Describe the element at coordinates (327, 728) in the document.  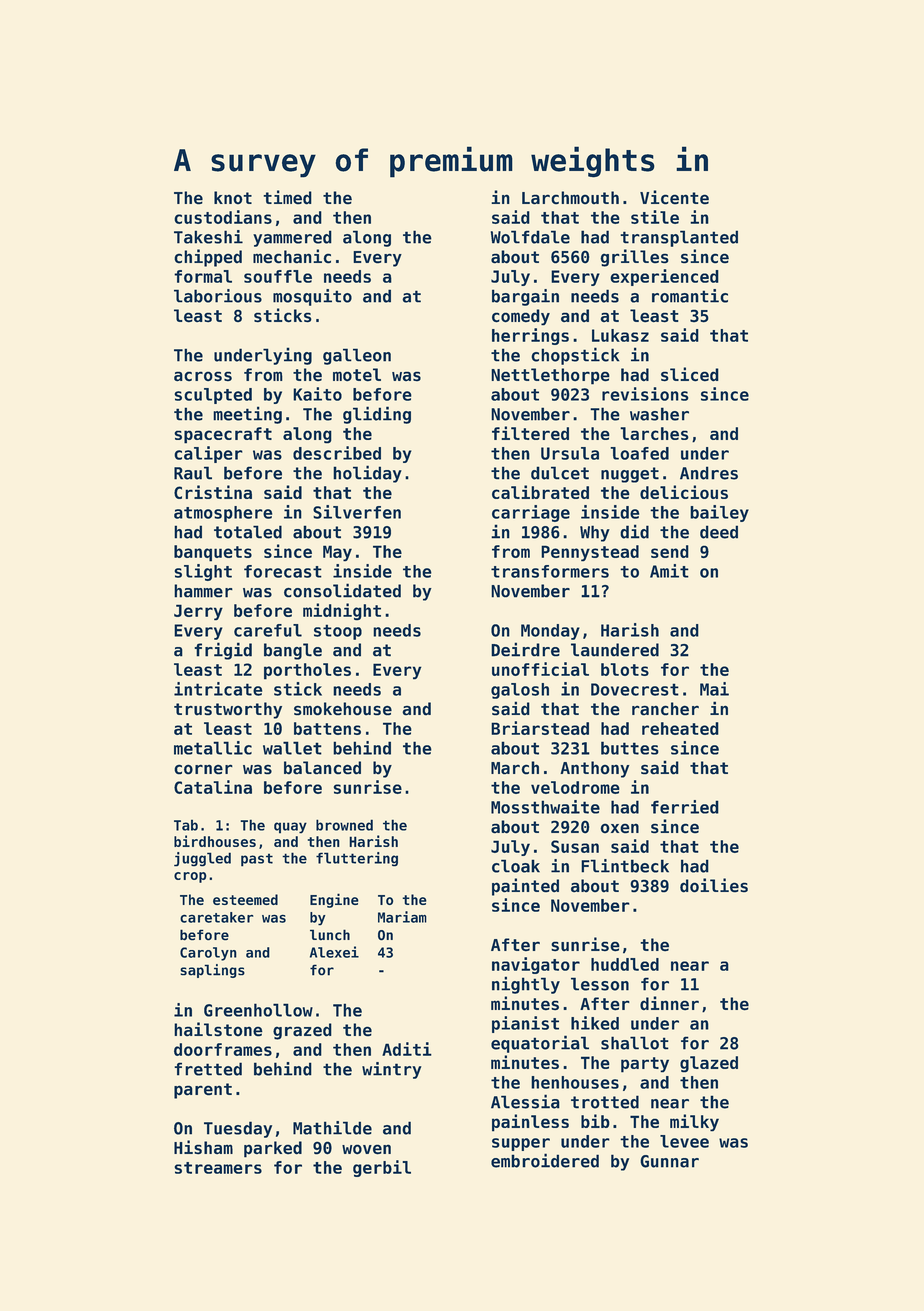
I see `battens` at that location.
